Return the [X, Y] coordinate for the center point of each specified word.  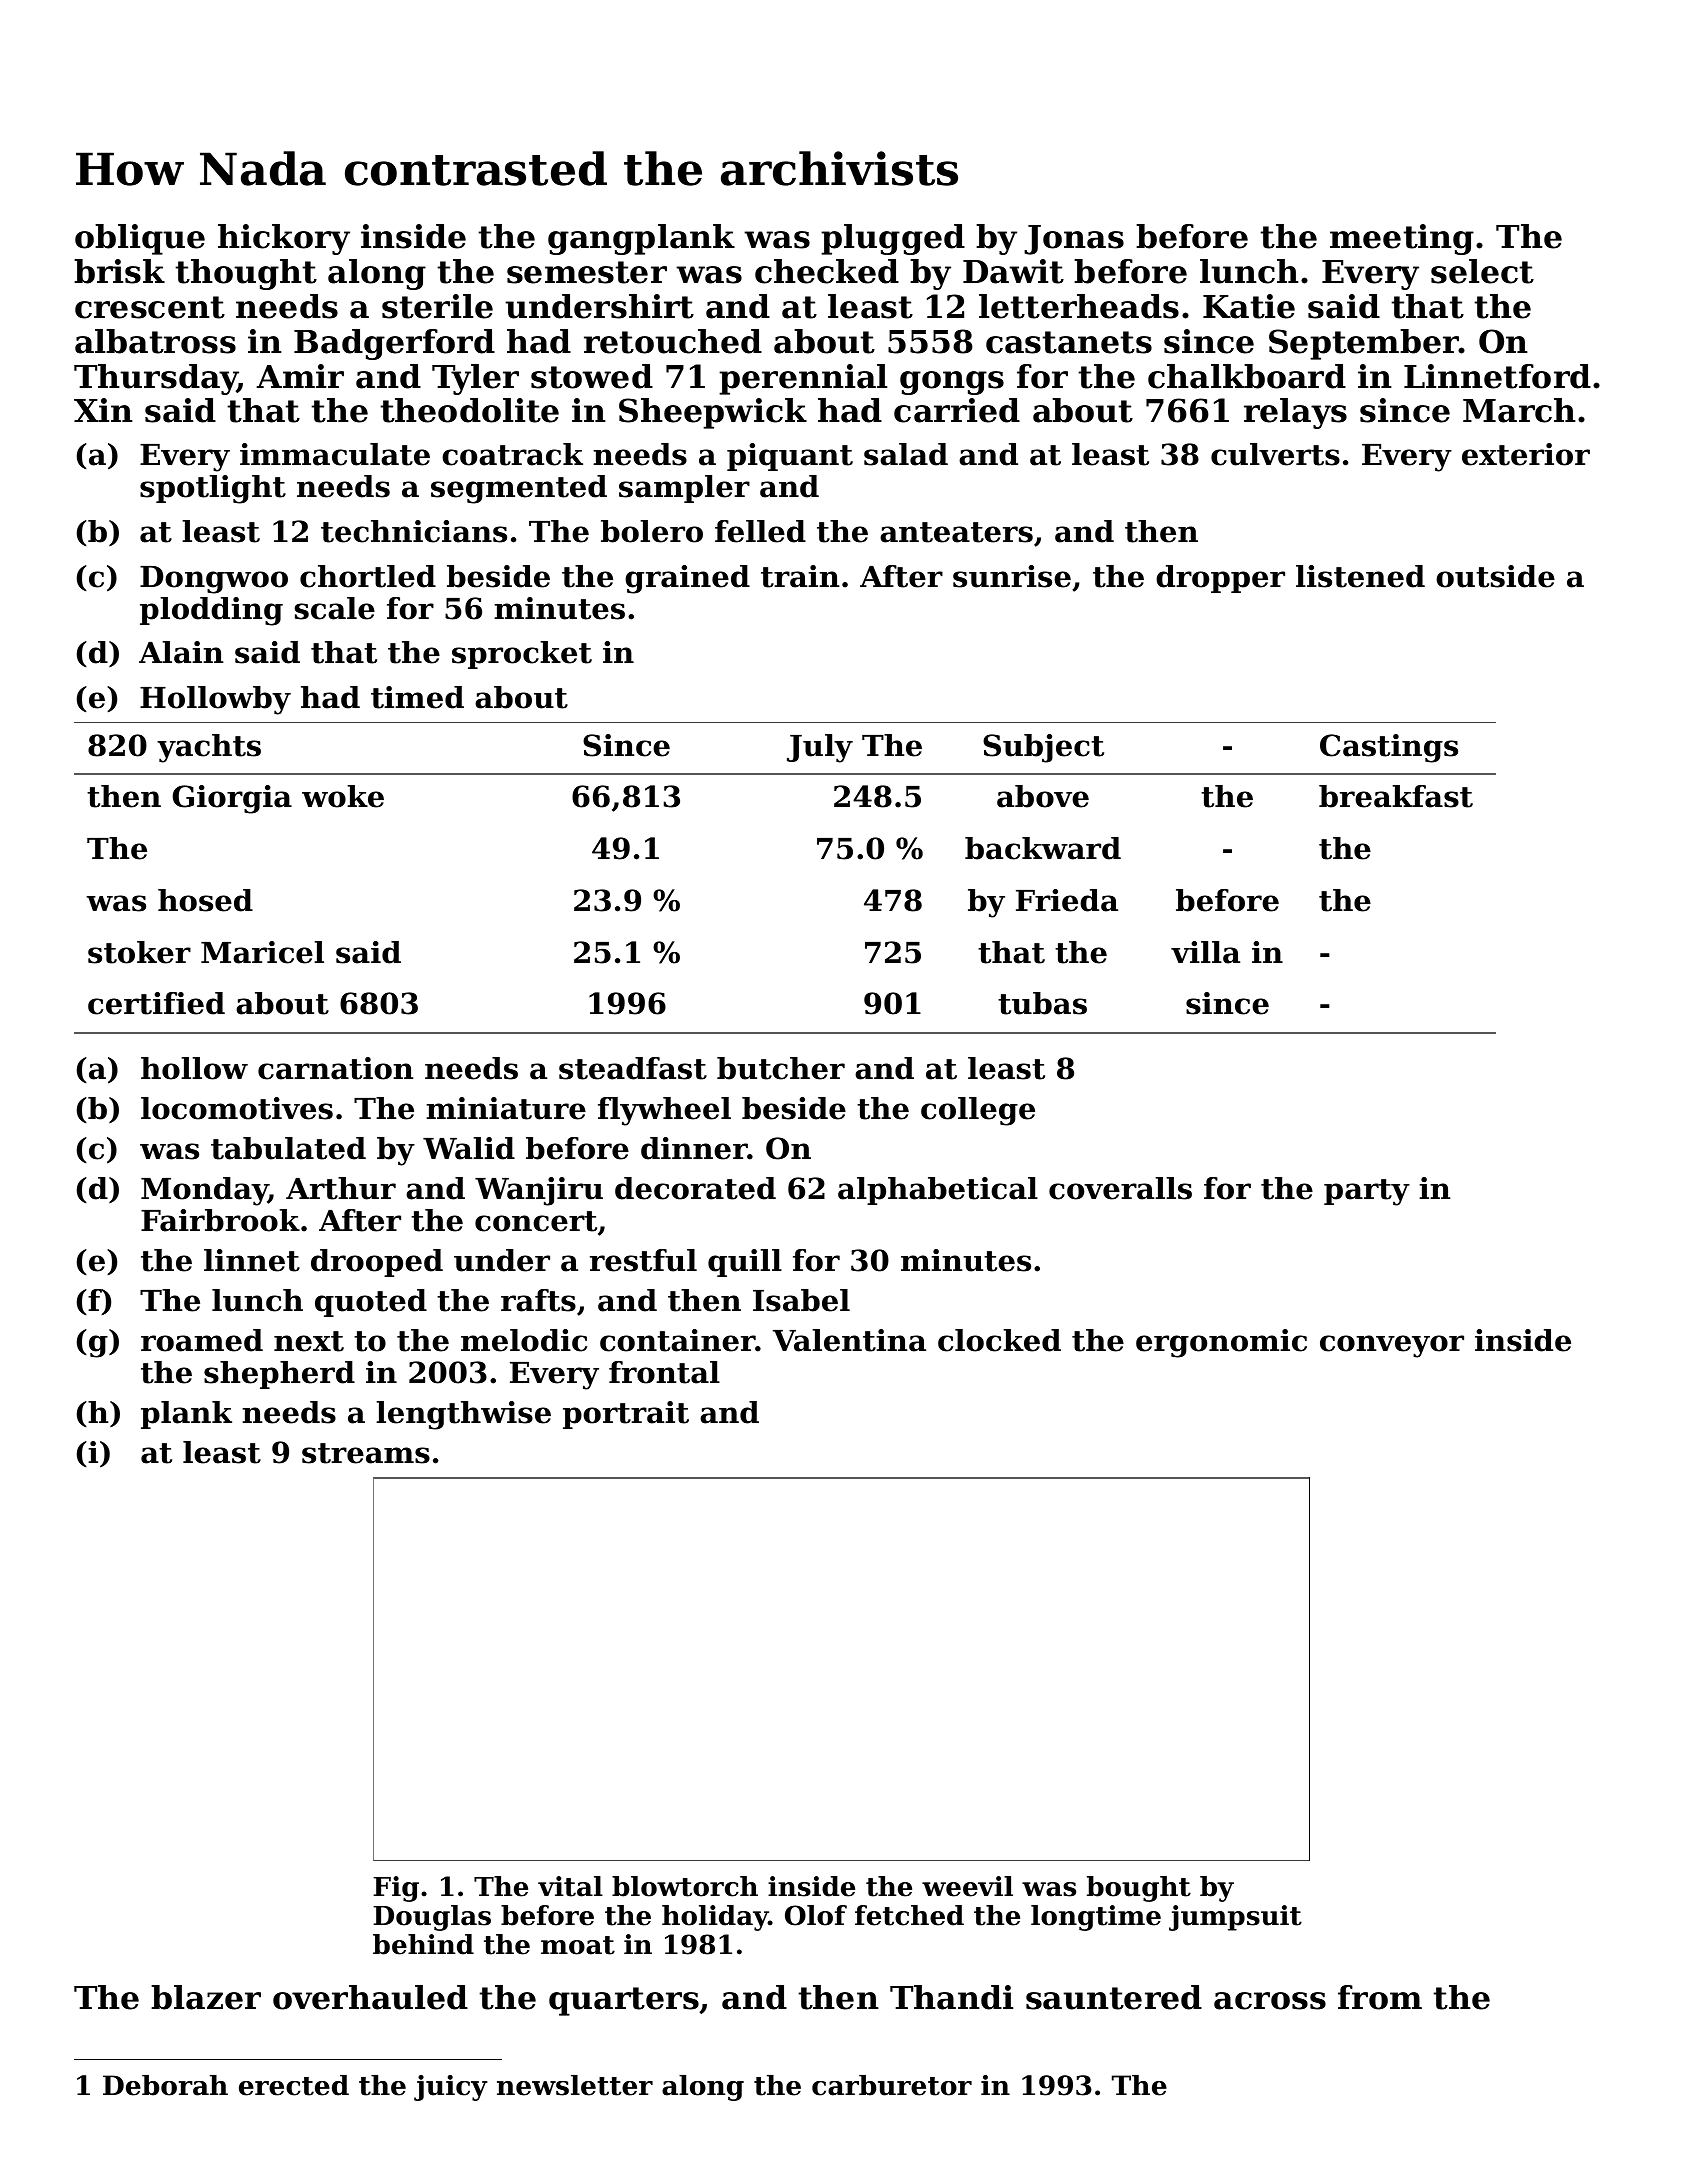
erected [294, 2085]
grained [687, 579]
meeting [1402, 239]
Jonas [1074, 240]
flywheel [664, 1111]
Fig [396, 1889]
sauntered [1114, 1997]
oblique [140, 239]
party [1367, 1192]
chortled [368, 576]
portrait [626, 1415]
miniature [506, 1108]
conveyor [1392, 1346]
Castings [1389, 748]
